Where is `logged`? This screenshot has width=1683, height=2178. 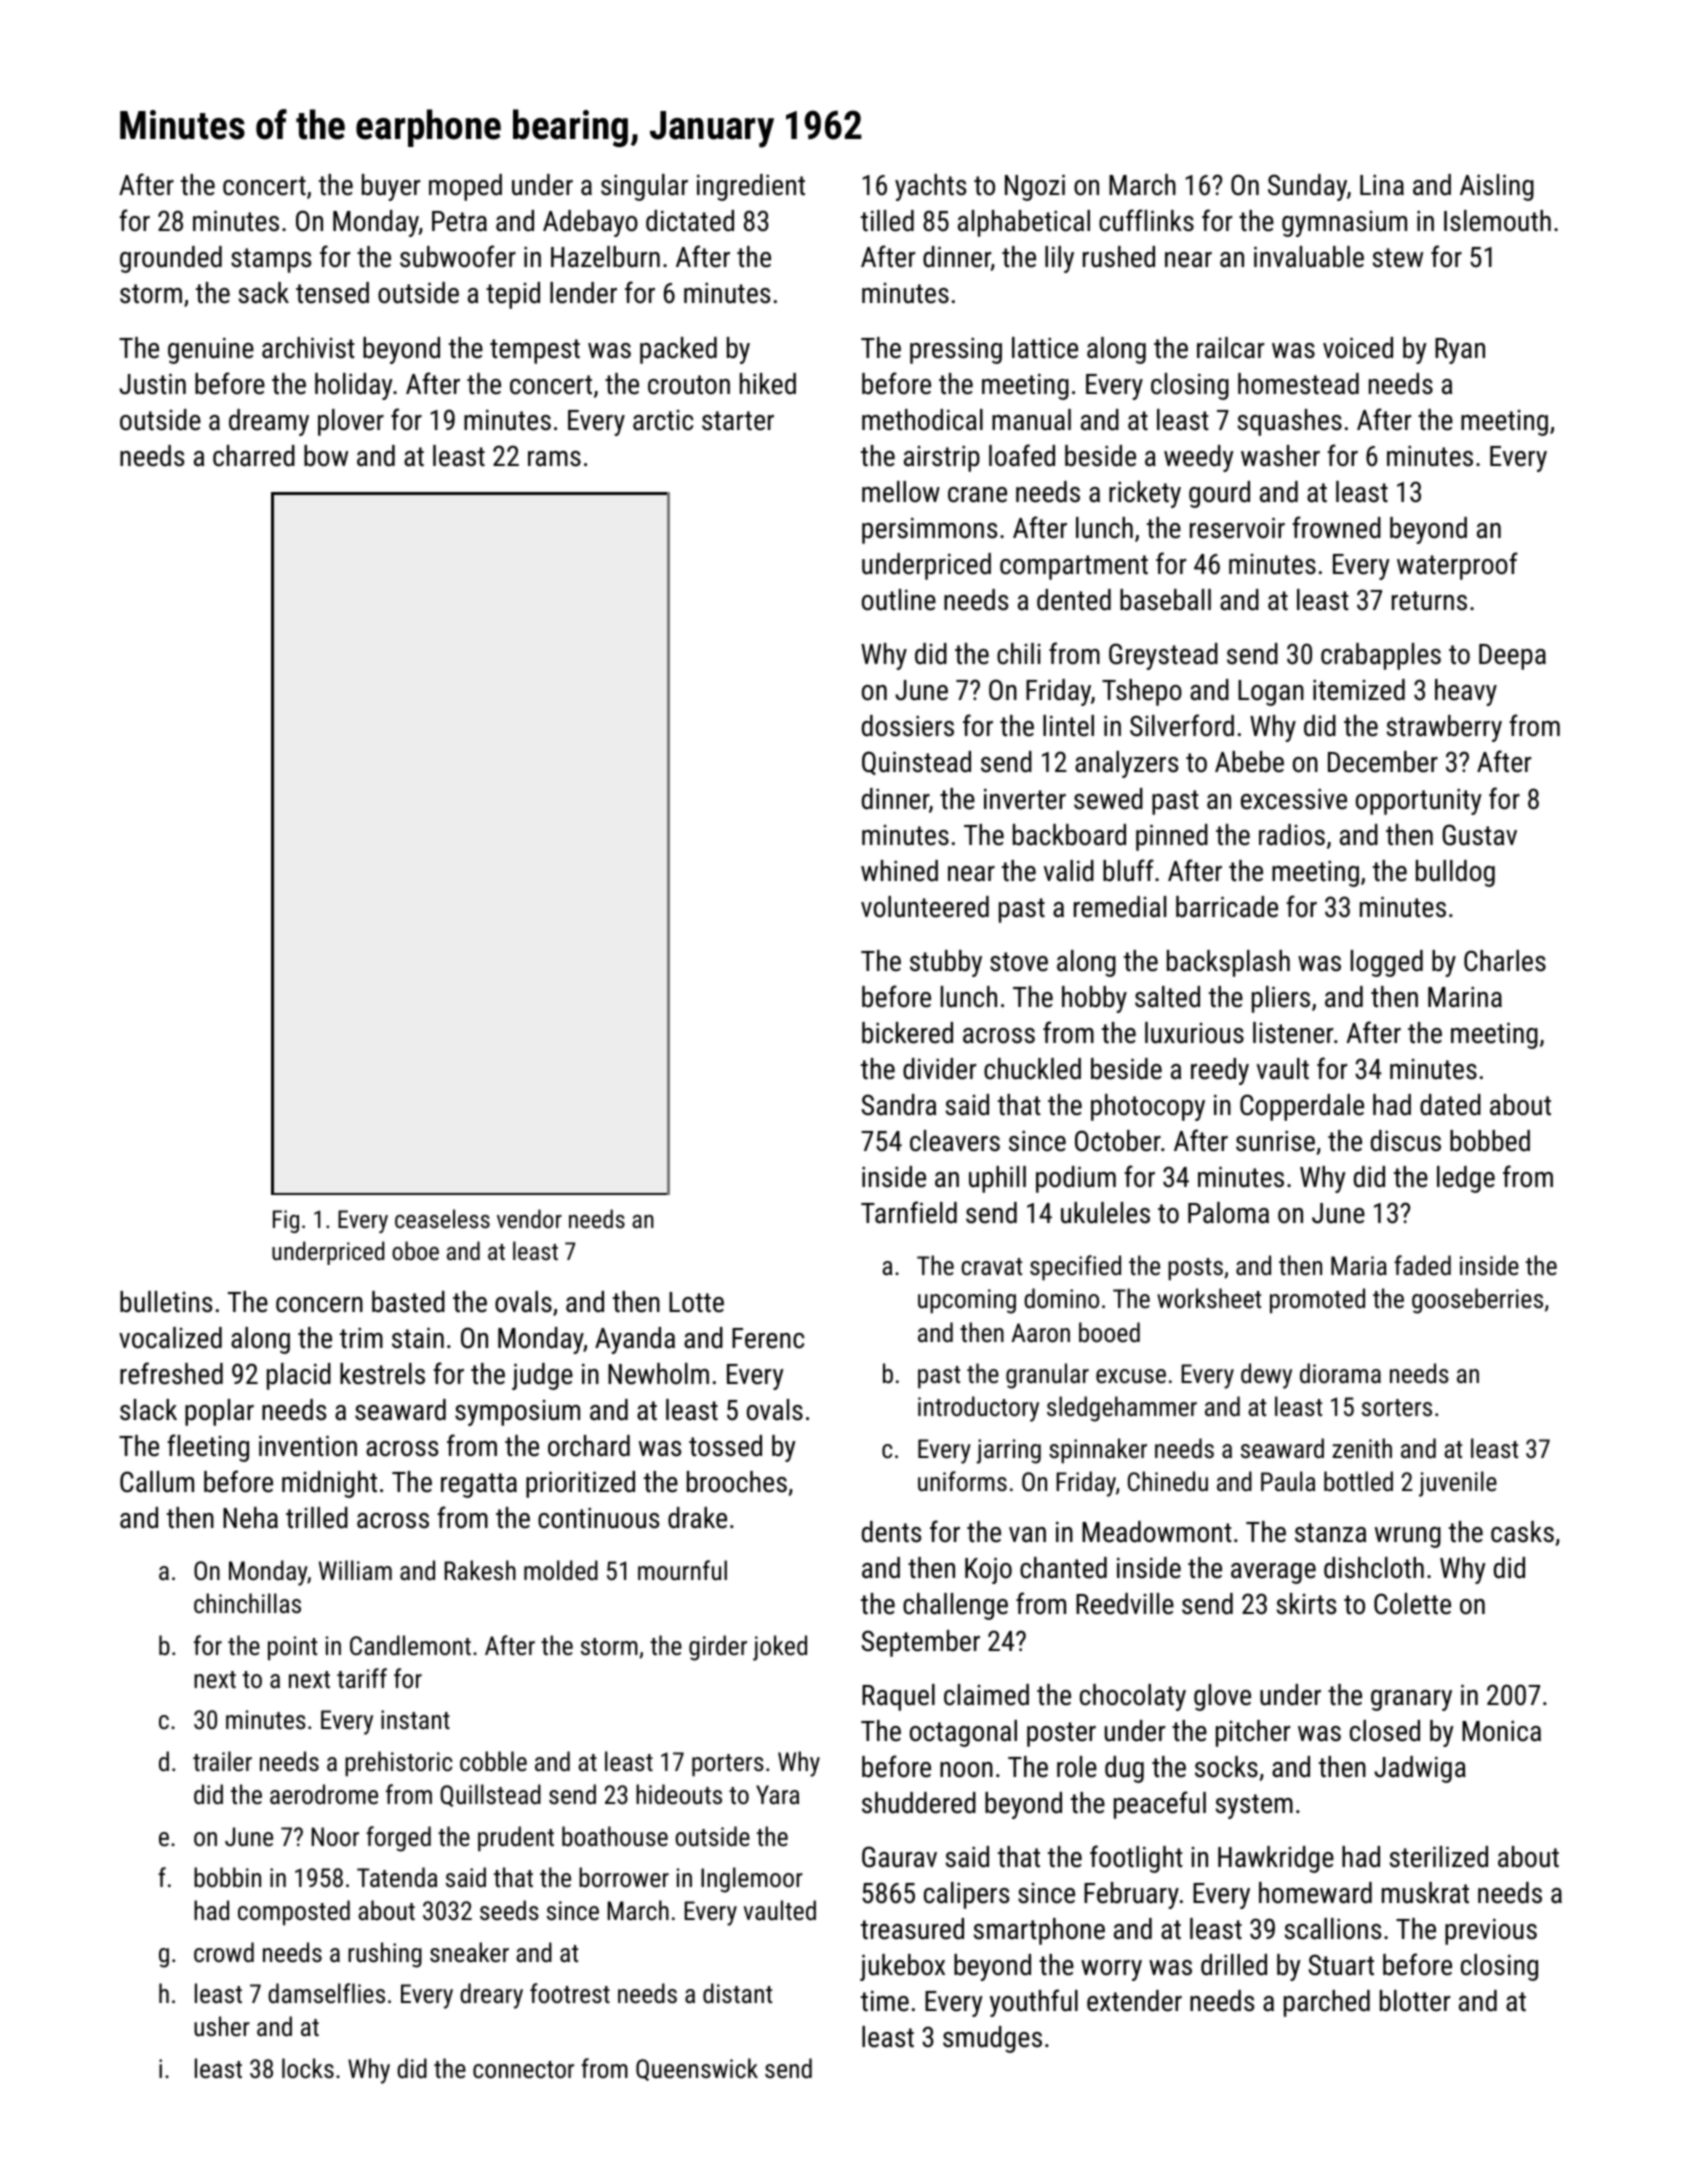 logged is located at coordinates (1387, 963).
